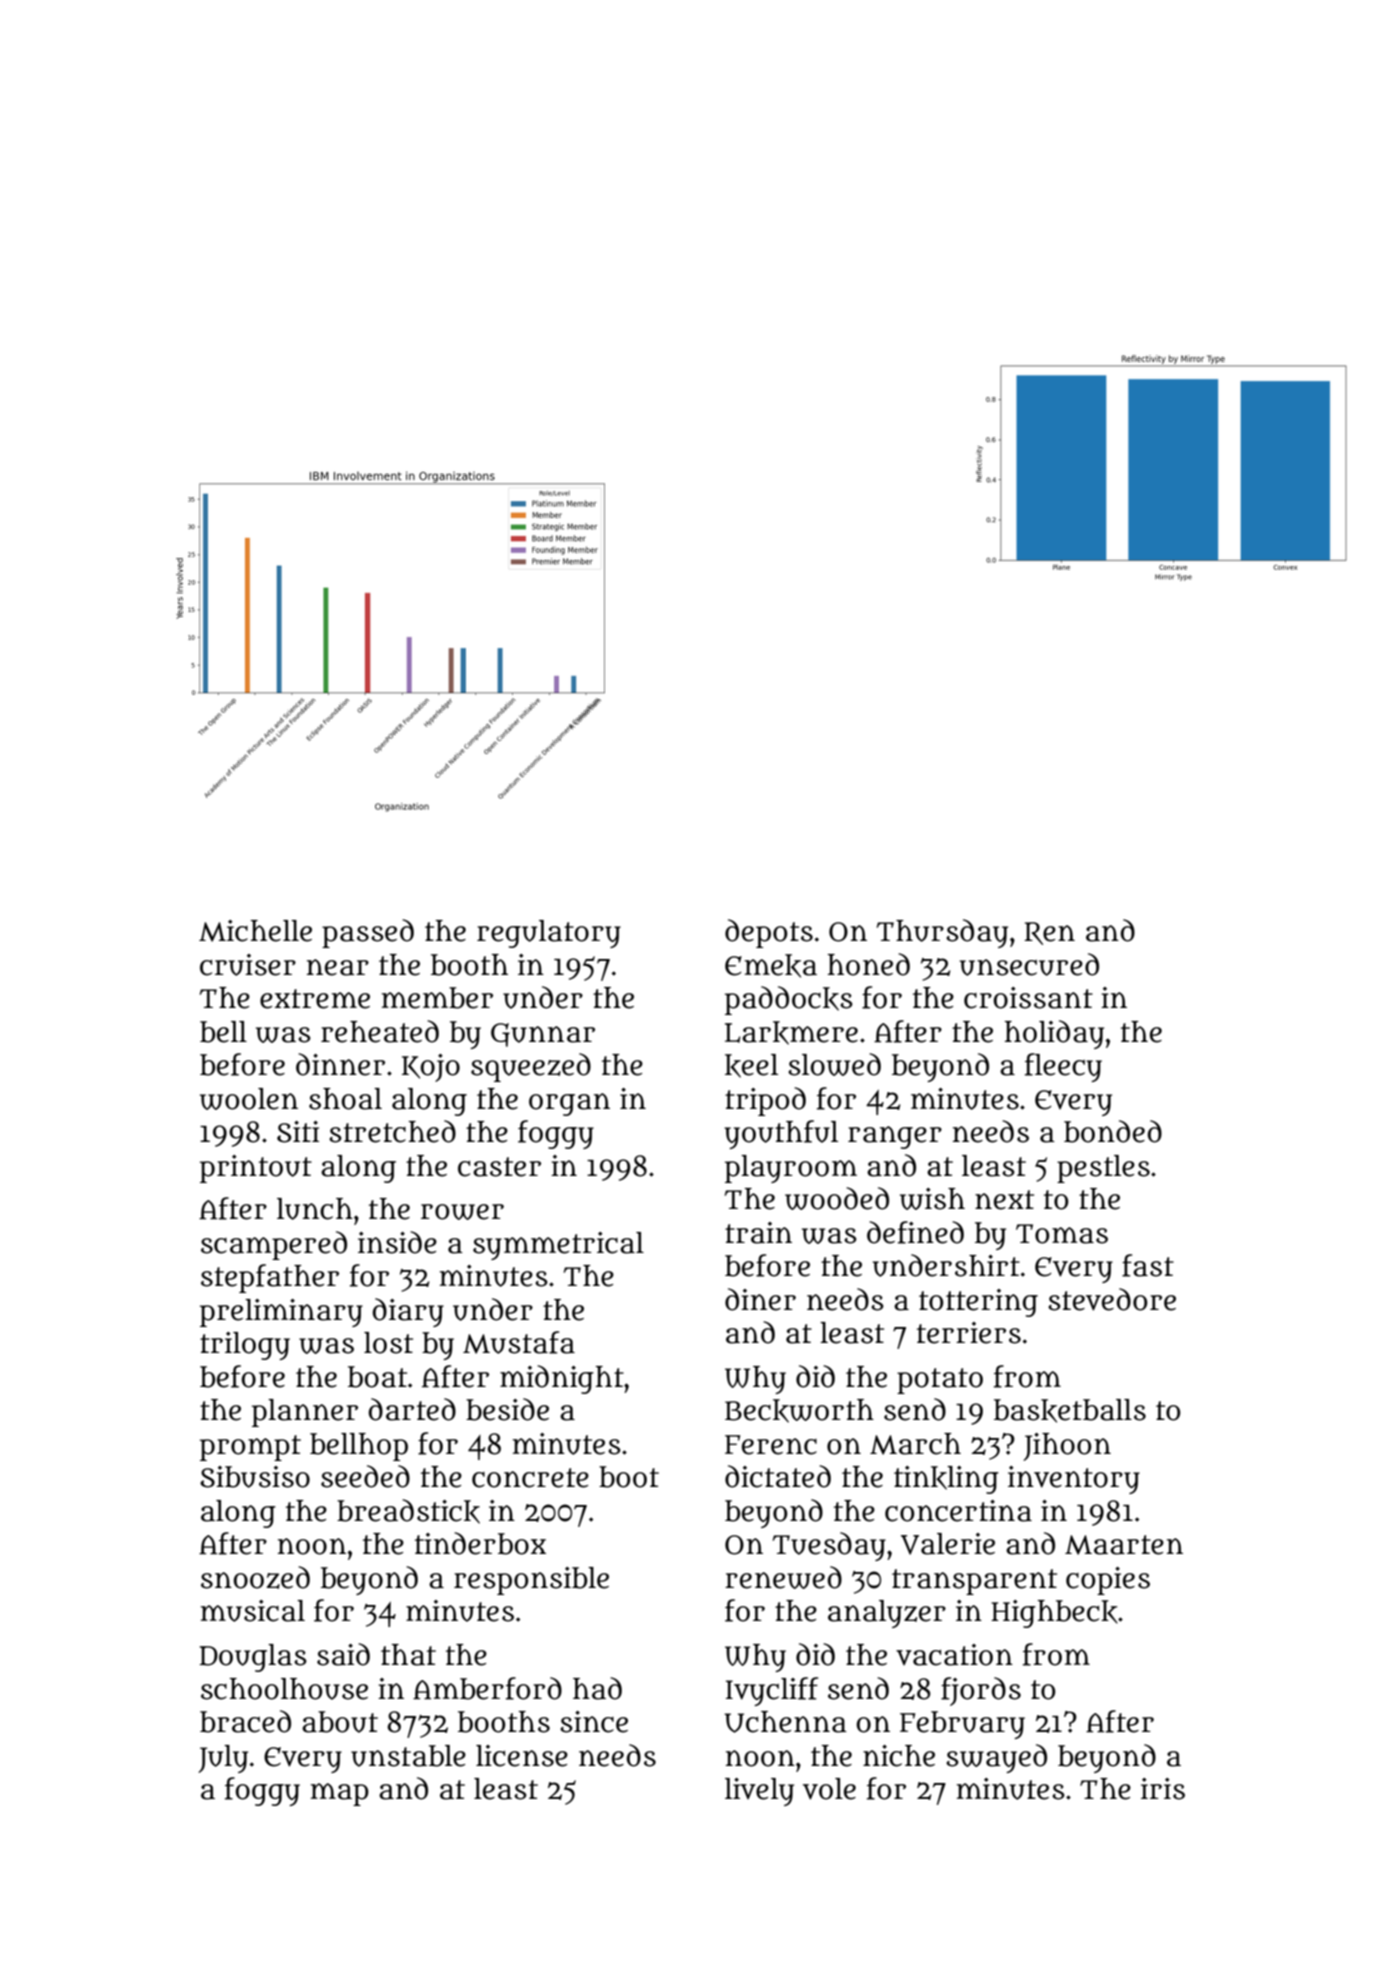 The width and height of the image is (1386, 1969). What do you see at coordinates (249, 1099) in the image?
I see `woolen` at bounding box center [249, 1099].
